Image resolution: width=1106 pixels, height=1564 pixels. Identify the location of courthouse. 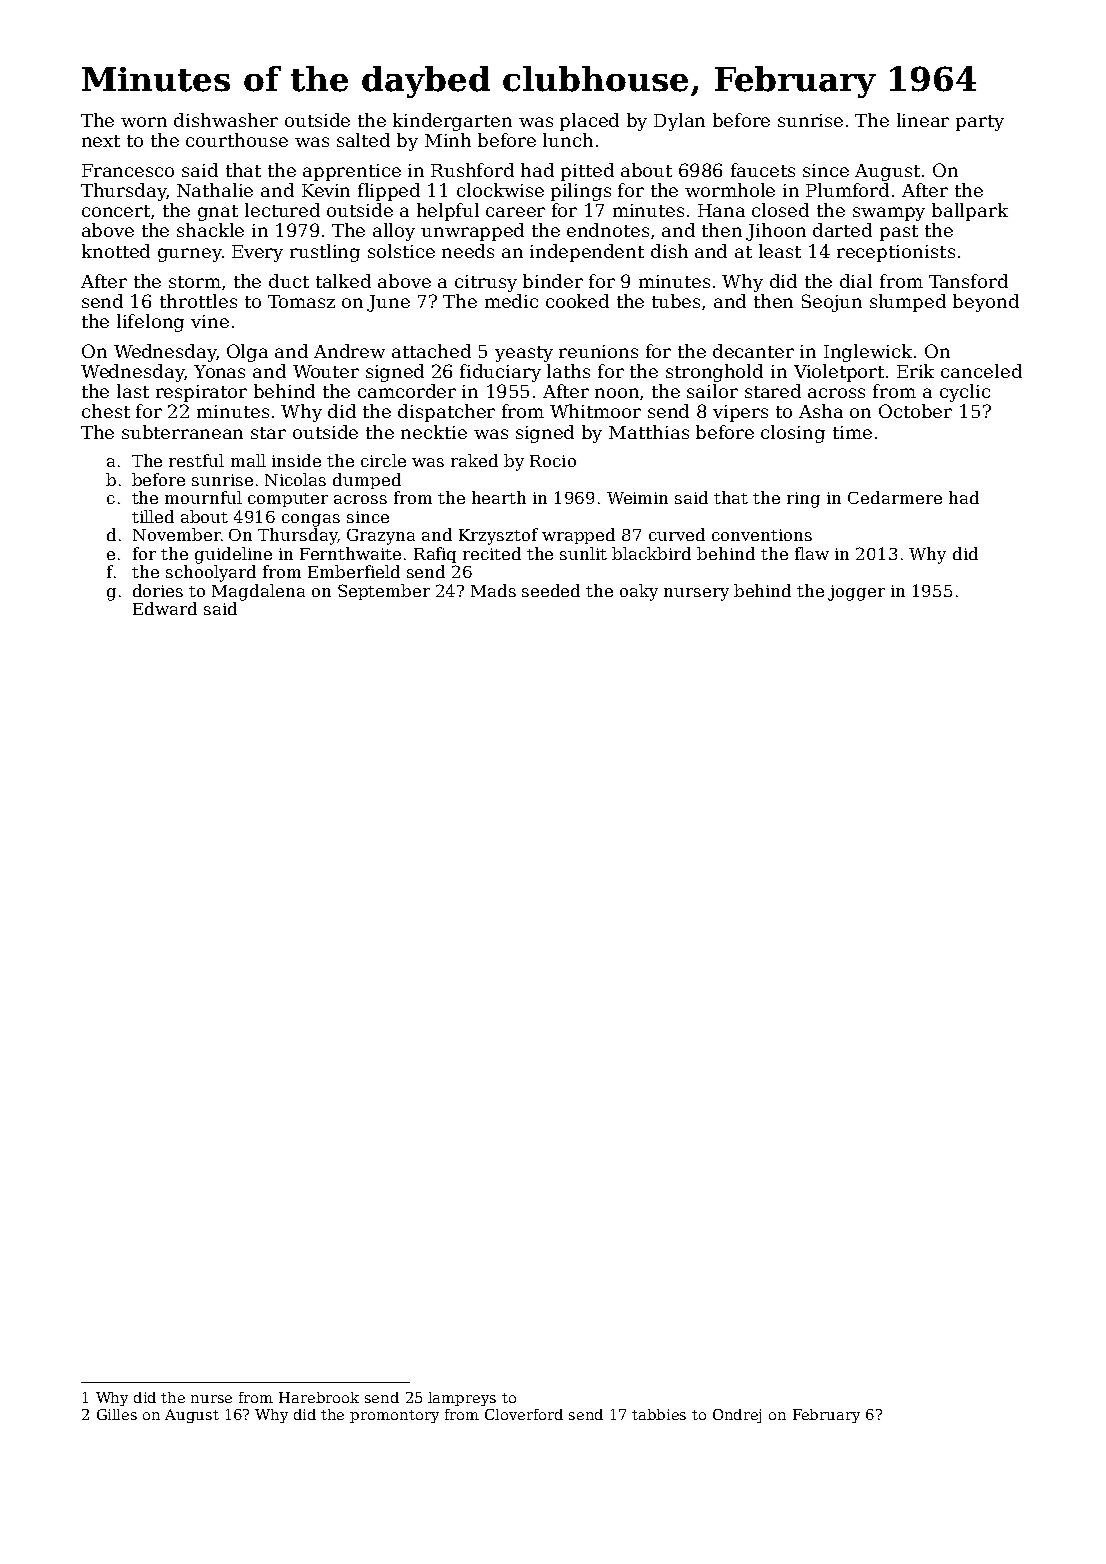
(237, 140).
